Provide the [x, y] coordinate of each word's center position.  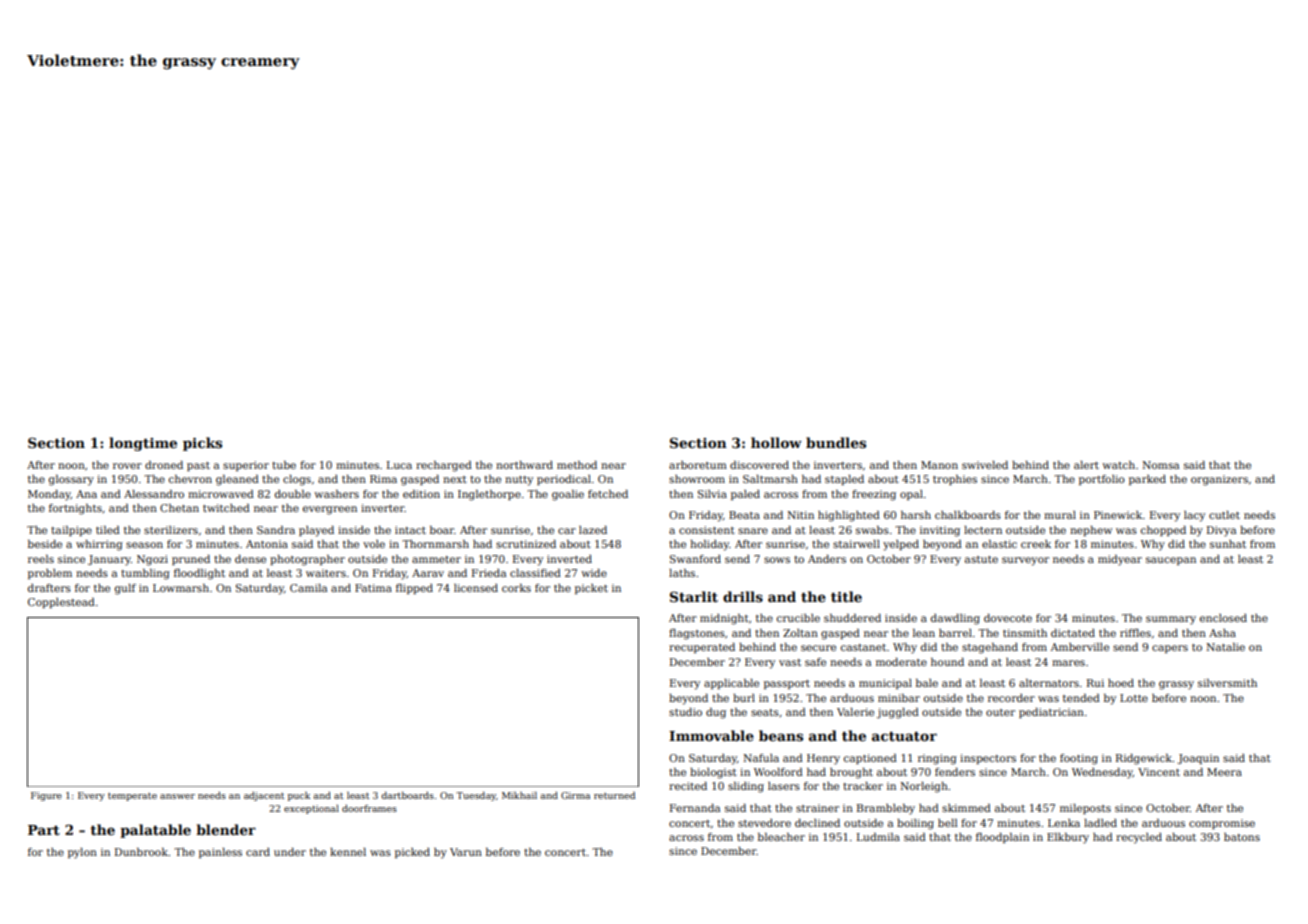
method [577, 465]
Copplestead [61, 603]
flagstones [697, 634]
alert [1086, 465]
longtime [143, 444]
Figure [46, 796]
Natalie [1225, 647]
